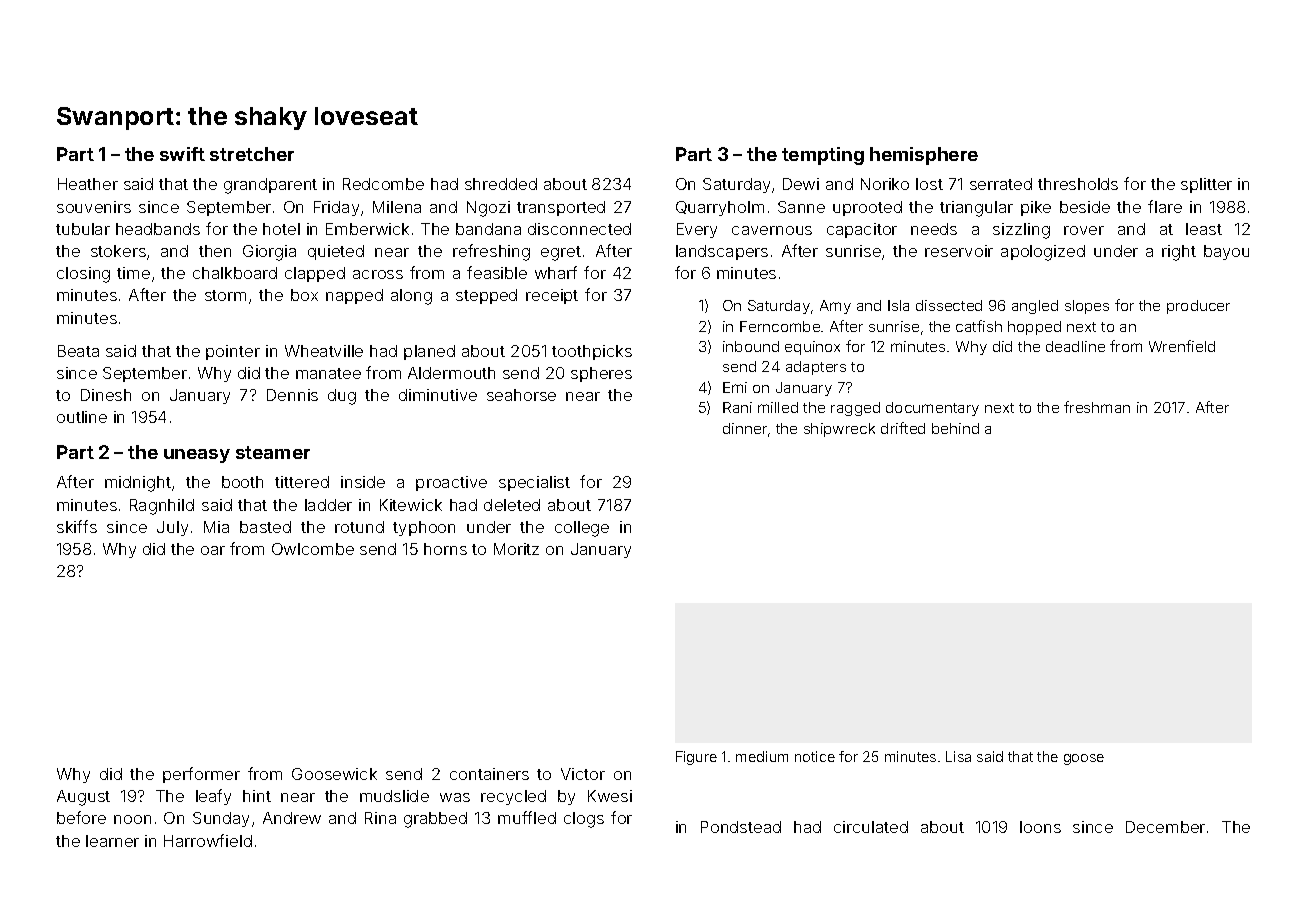 The image size is (1308, 924). What do you see at coordinates (516, 549) in the document?
I see `Moritz` at bounding box center [516, 549].
